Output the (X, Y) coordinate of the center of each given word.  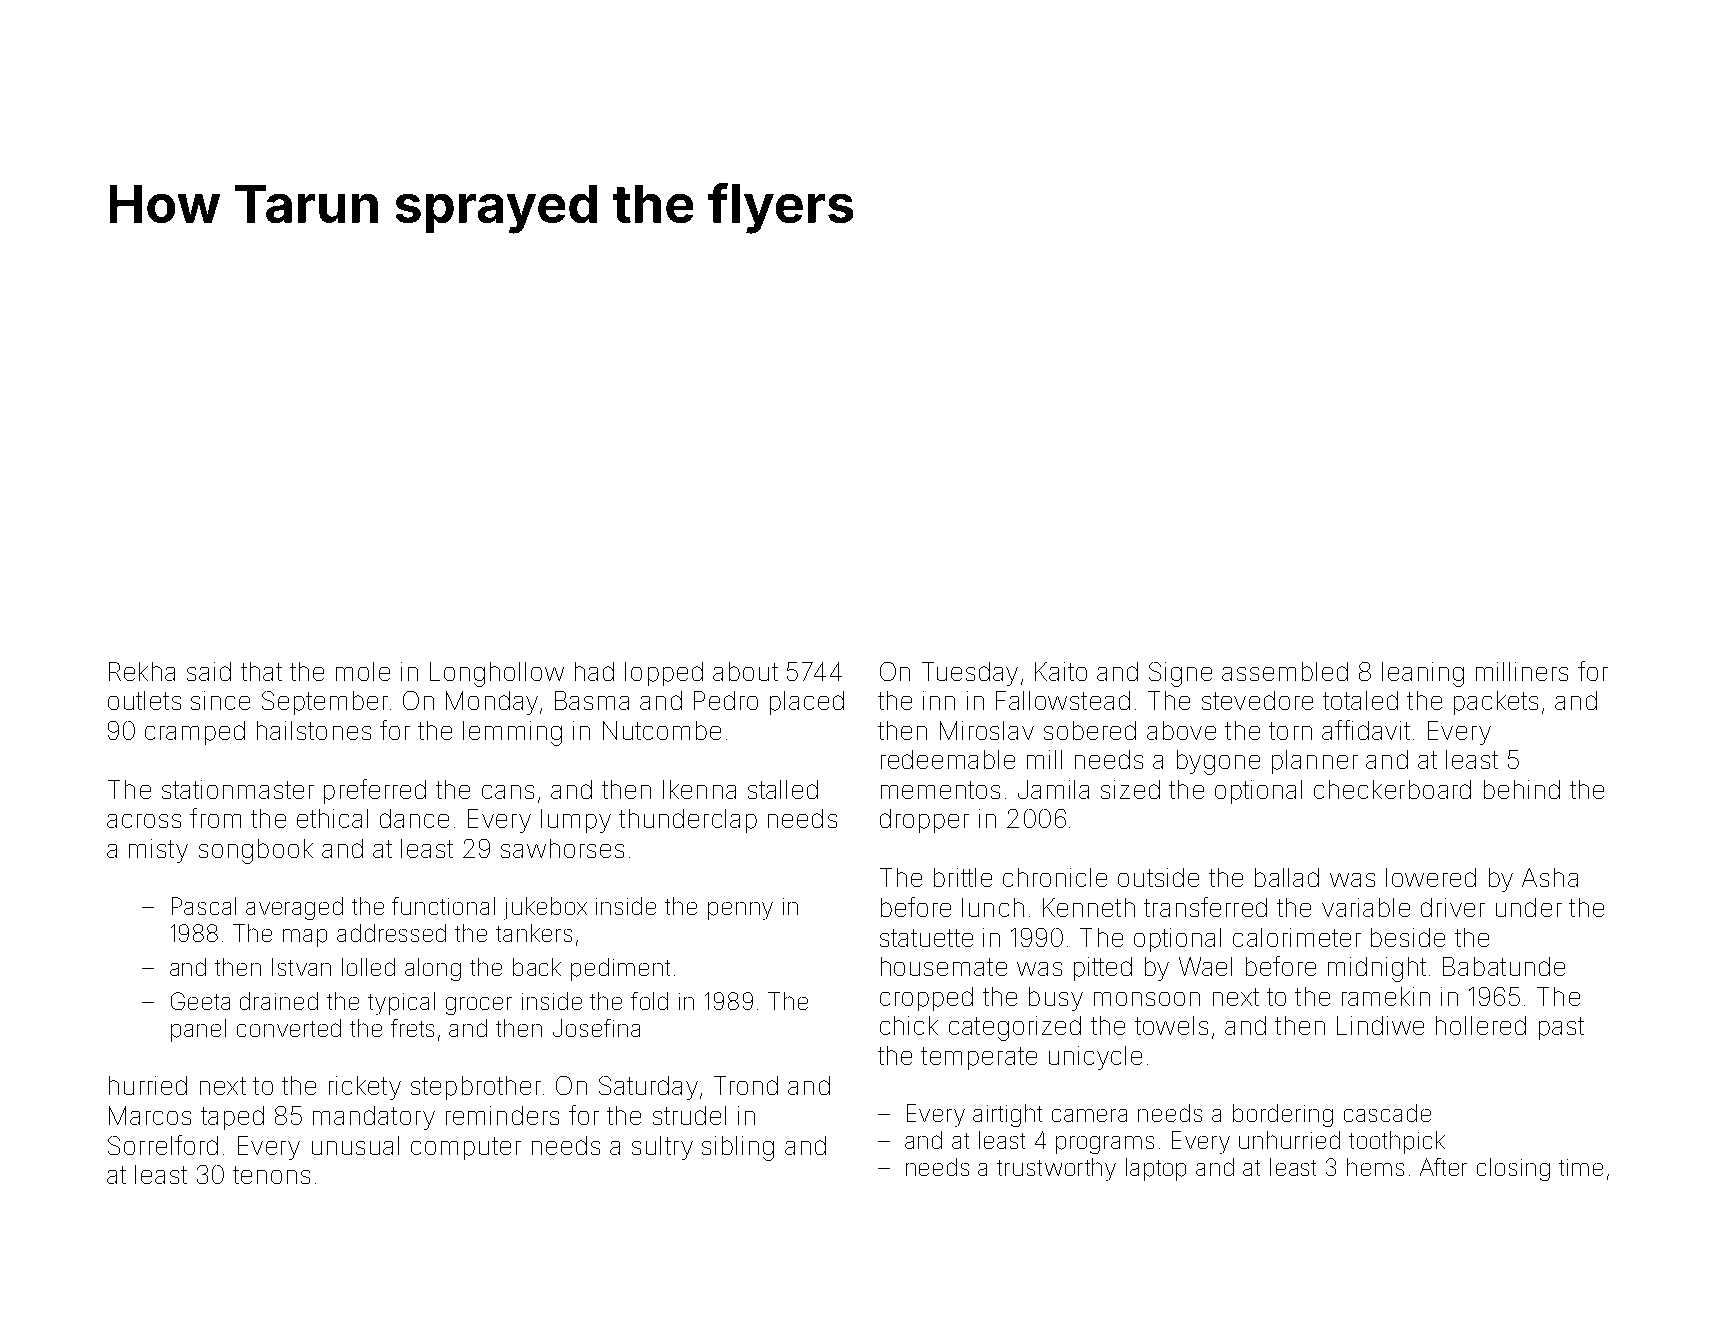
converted (289, 1028)
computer (466, 1148)
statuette (926, 938)
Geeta (200, 1001)
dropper (924, 821)
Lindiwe (1380, 1025)
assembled (1285, 671)
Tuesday (970, 674)
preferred (375, 791)
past (1561, 1028)
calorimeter (1297, 937)
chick (909, 1025)
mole (363, 671)
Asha (1550, 877)
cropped (926, 999)
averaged (294, 908)
